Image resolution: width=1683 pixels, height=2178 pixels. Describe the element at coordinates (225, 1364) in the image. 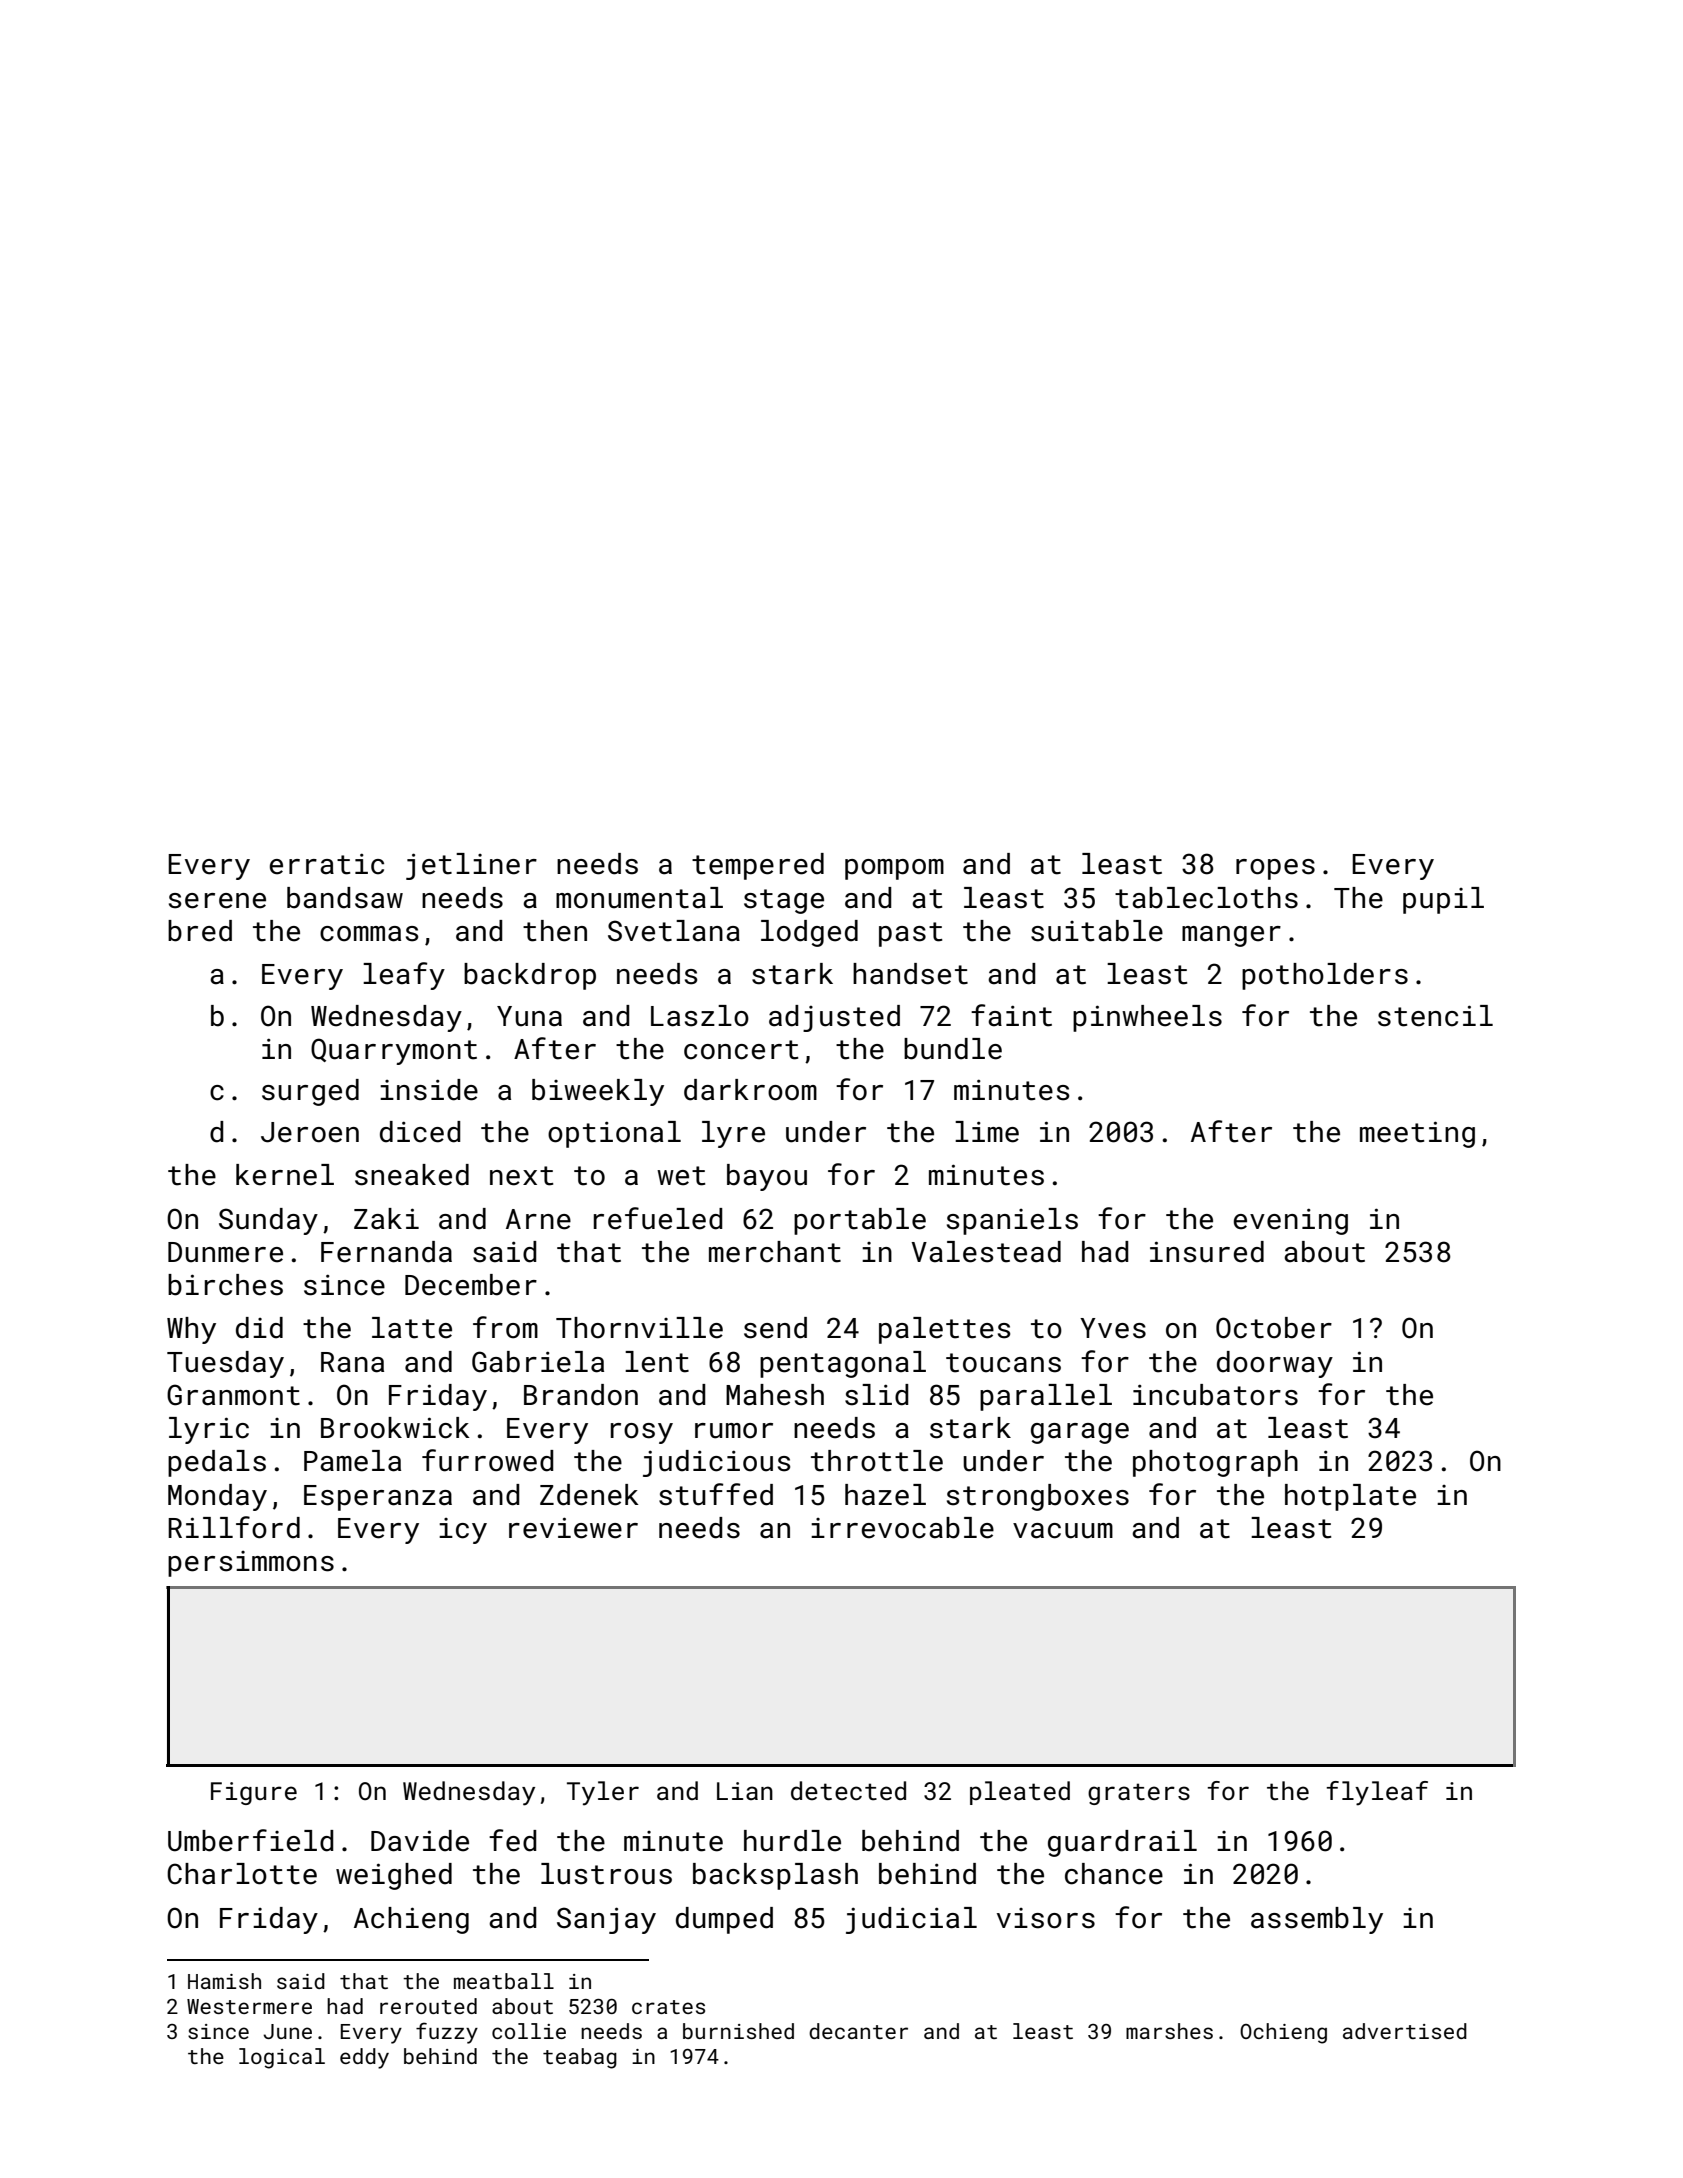

I see `Tuesday` at that location.
